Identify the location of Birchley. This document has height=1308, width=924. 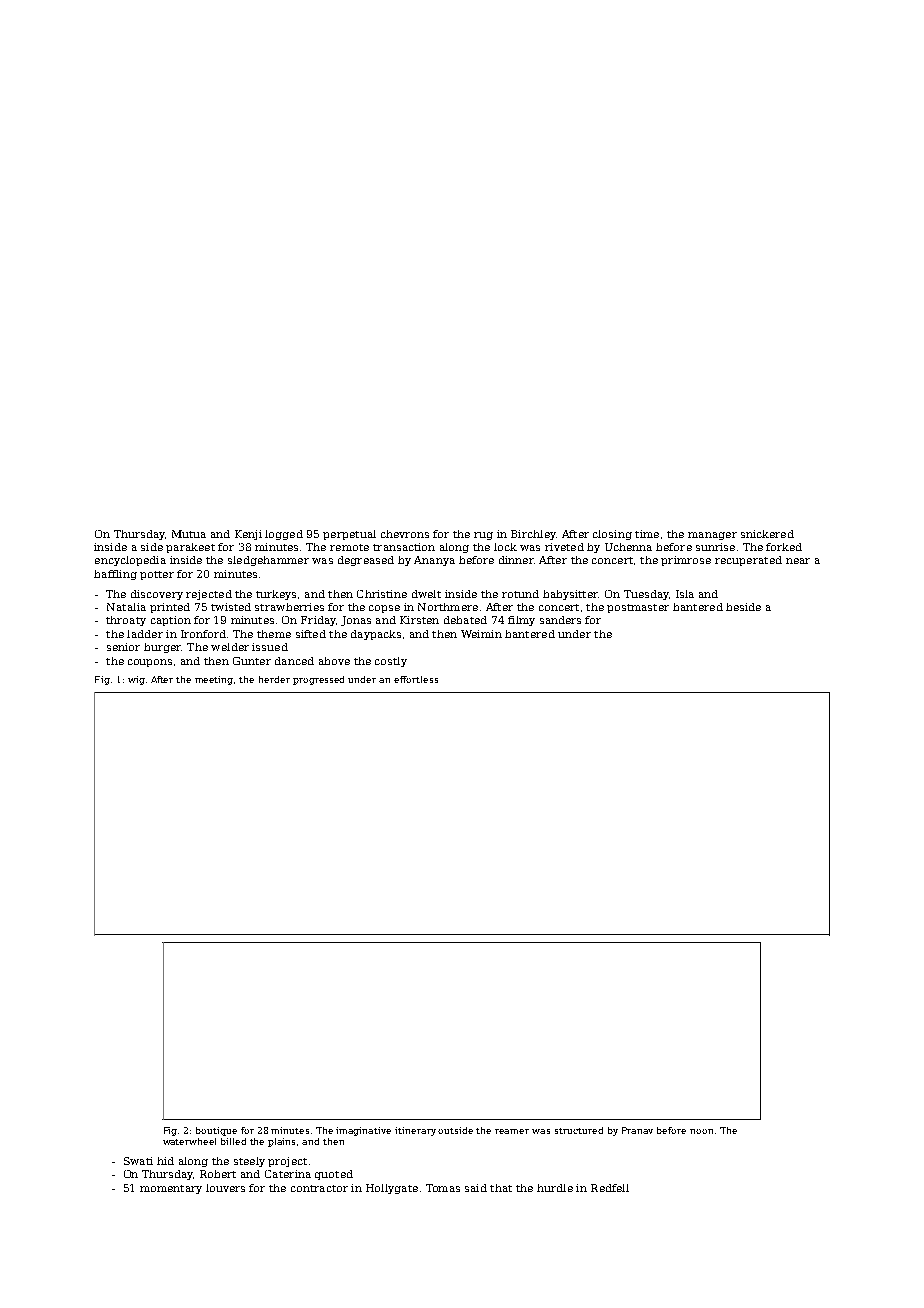
(533, 535).
